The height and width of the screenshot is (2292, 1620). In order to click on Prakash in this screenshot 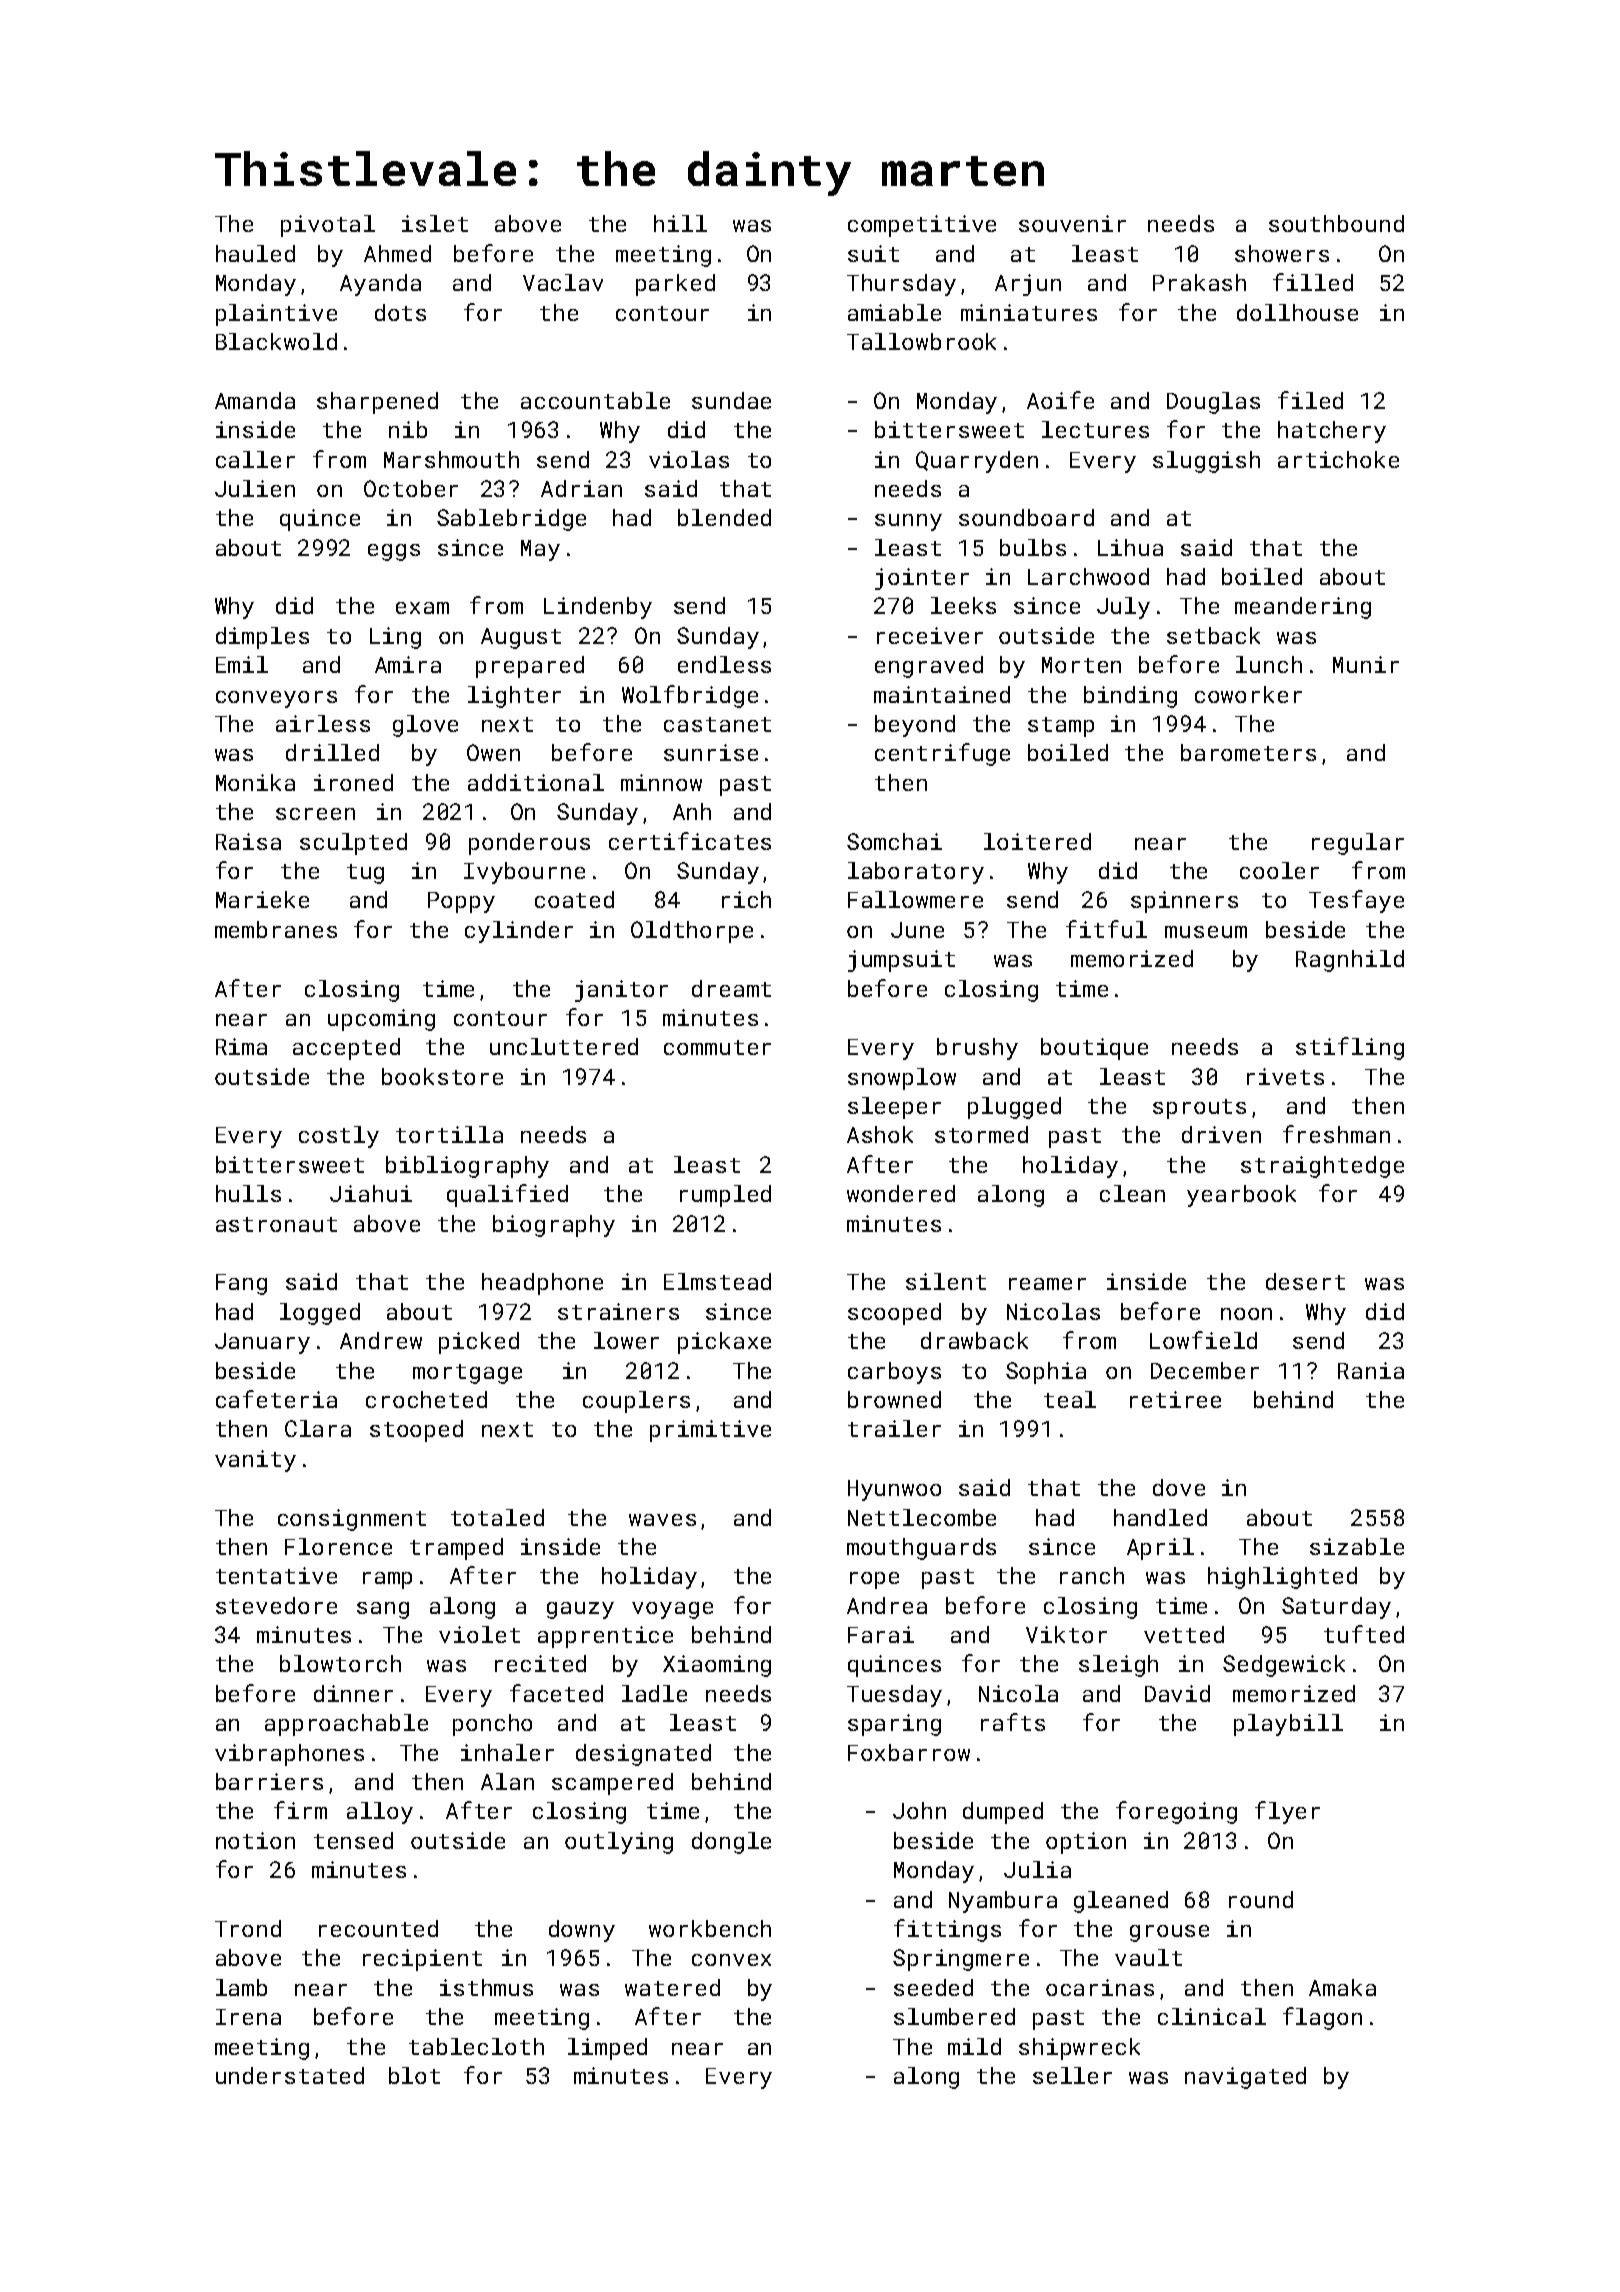, I will do `click(1199, 282)`.
